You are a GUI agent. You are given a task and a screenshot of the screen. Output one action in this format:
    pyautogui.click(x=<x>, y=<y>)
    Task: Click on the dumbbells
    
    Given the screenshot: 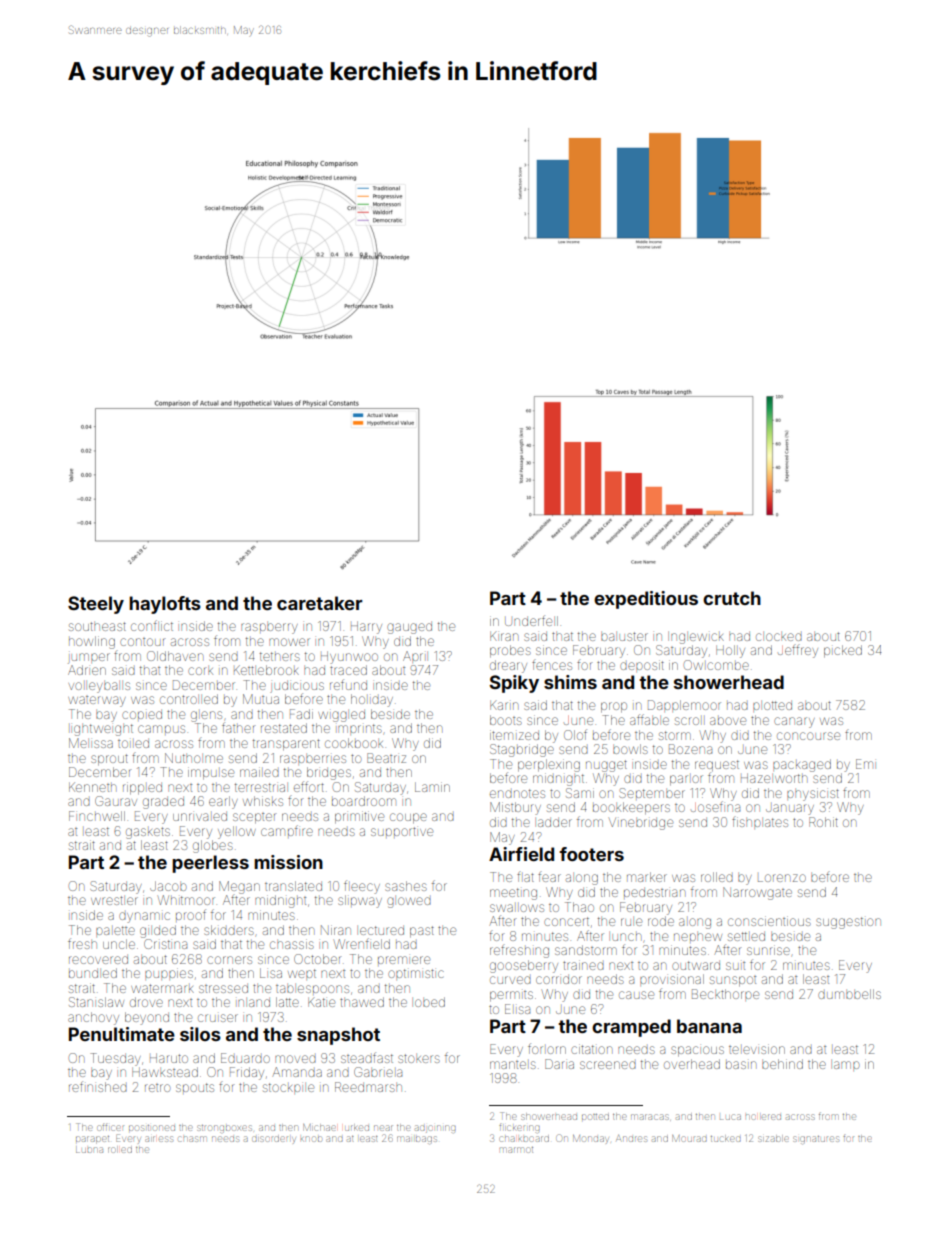 What is the action you would take?
    pyautogui.click(x=849, y=994)
